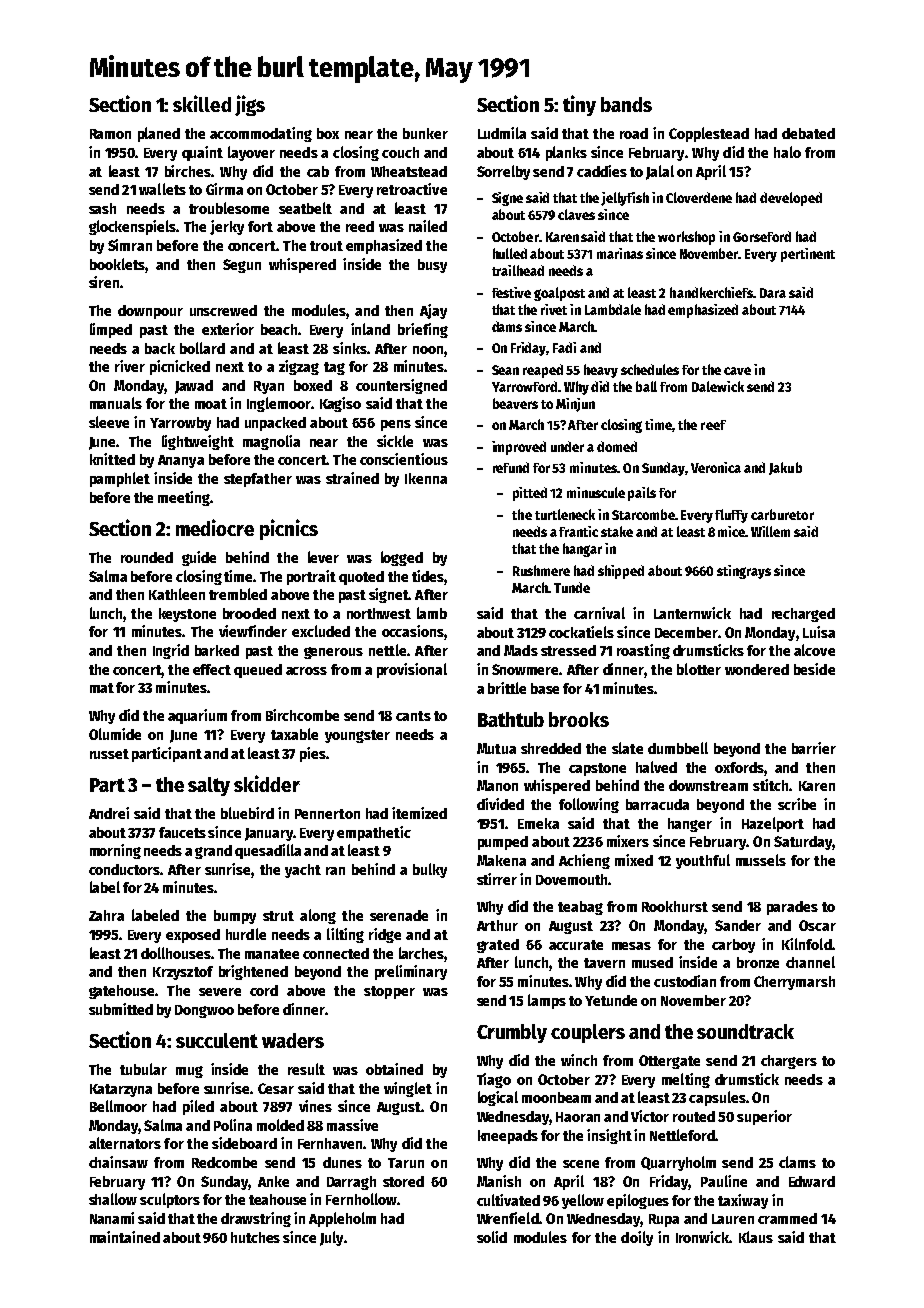 The height and width of the page is (1308, 924). Describe the element at coordinates (762, 236) in the page. I see `Gorseford` at that location.
